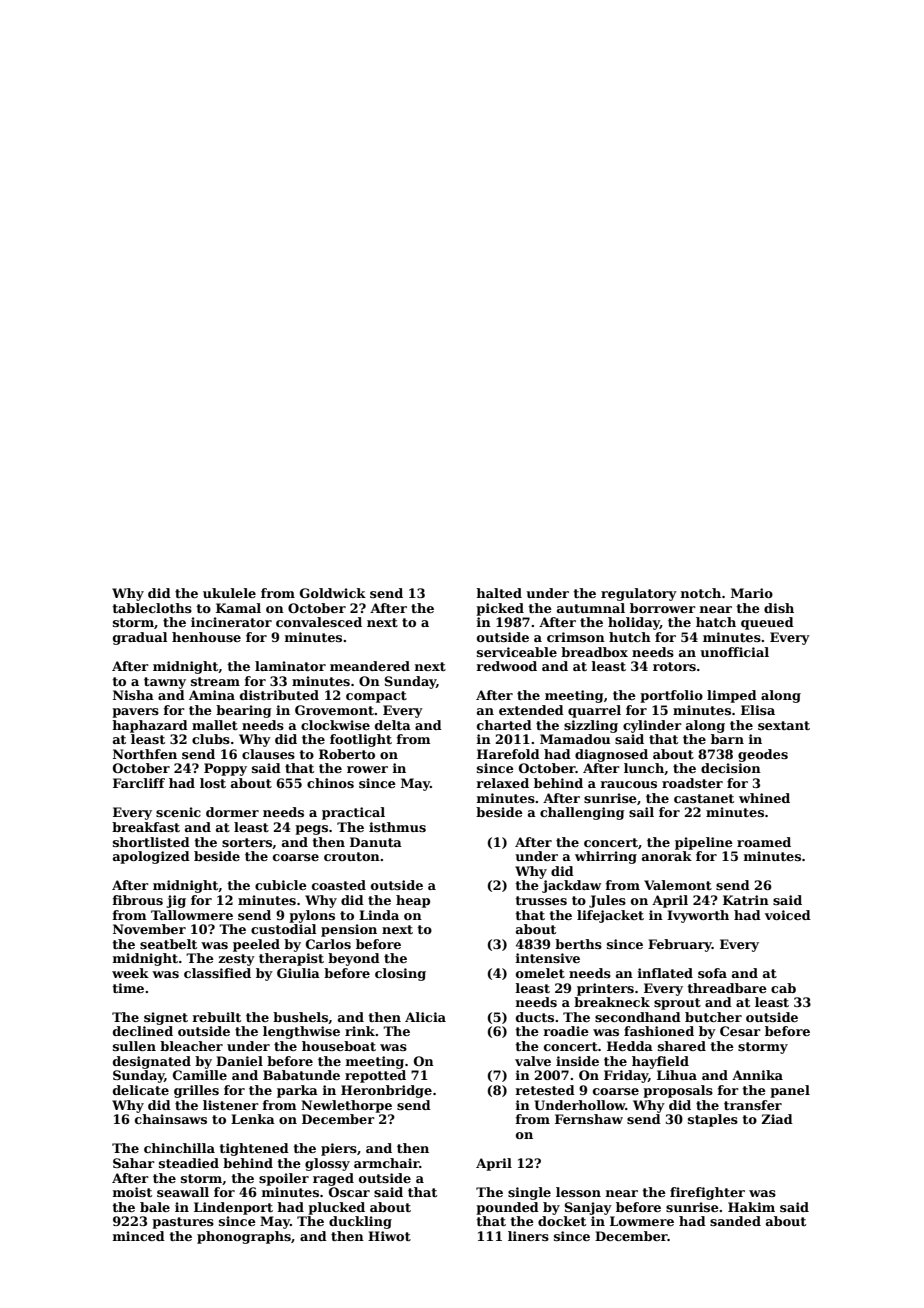  I want to click on Roberto, so click(347, 754).
